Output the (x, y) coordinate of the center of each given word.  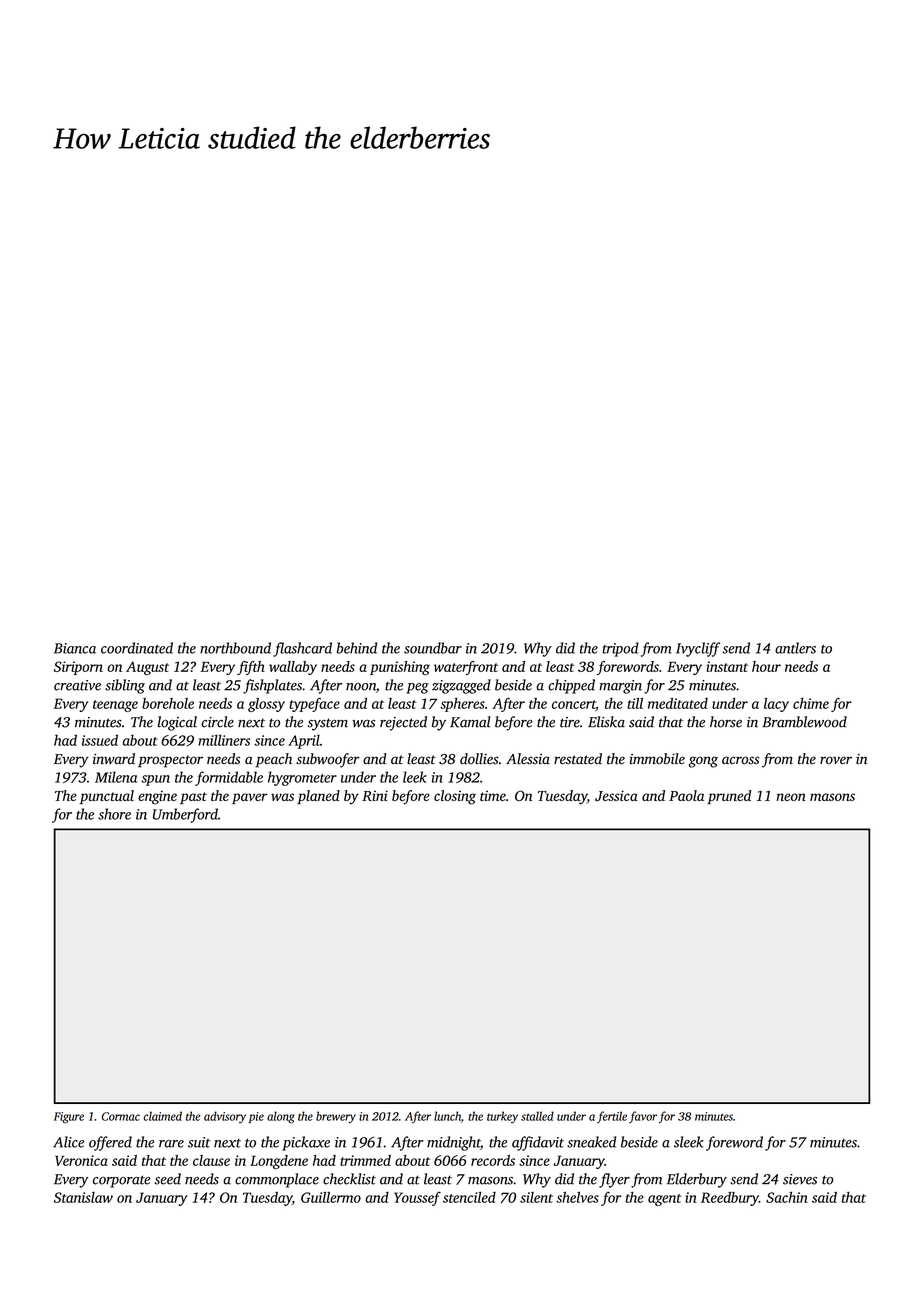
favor (643, 1117)
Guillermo (331, 1197)
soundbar (433, 648)
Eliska (606, 722)
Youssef (417, 1199)
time (493, 796)
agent (664, 1200)
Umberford (185, 815)
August (147, 668)
